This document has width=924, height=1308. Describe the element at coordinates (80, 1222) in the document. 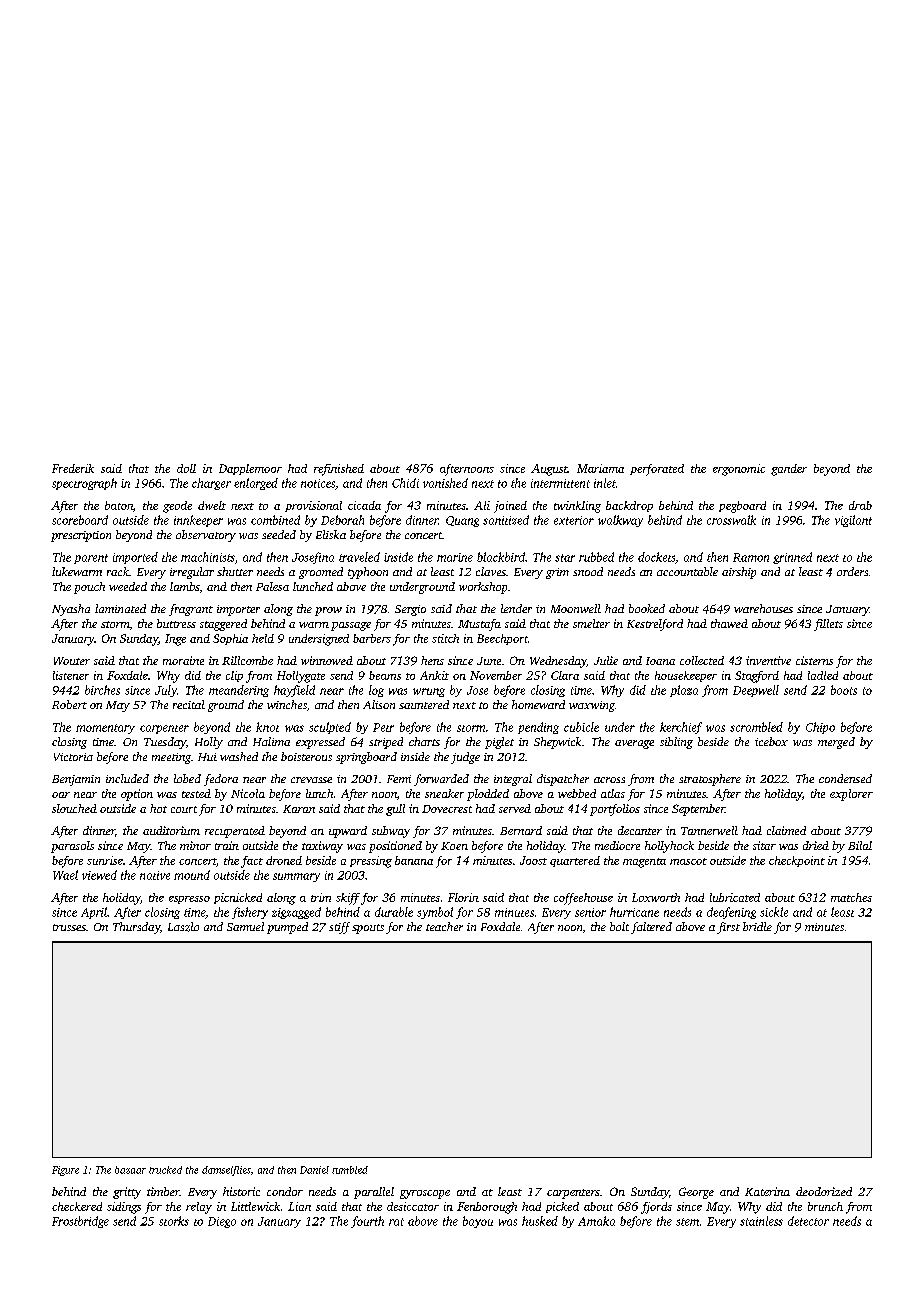

I see `Frostbridge` at that location.
